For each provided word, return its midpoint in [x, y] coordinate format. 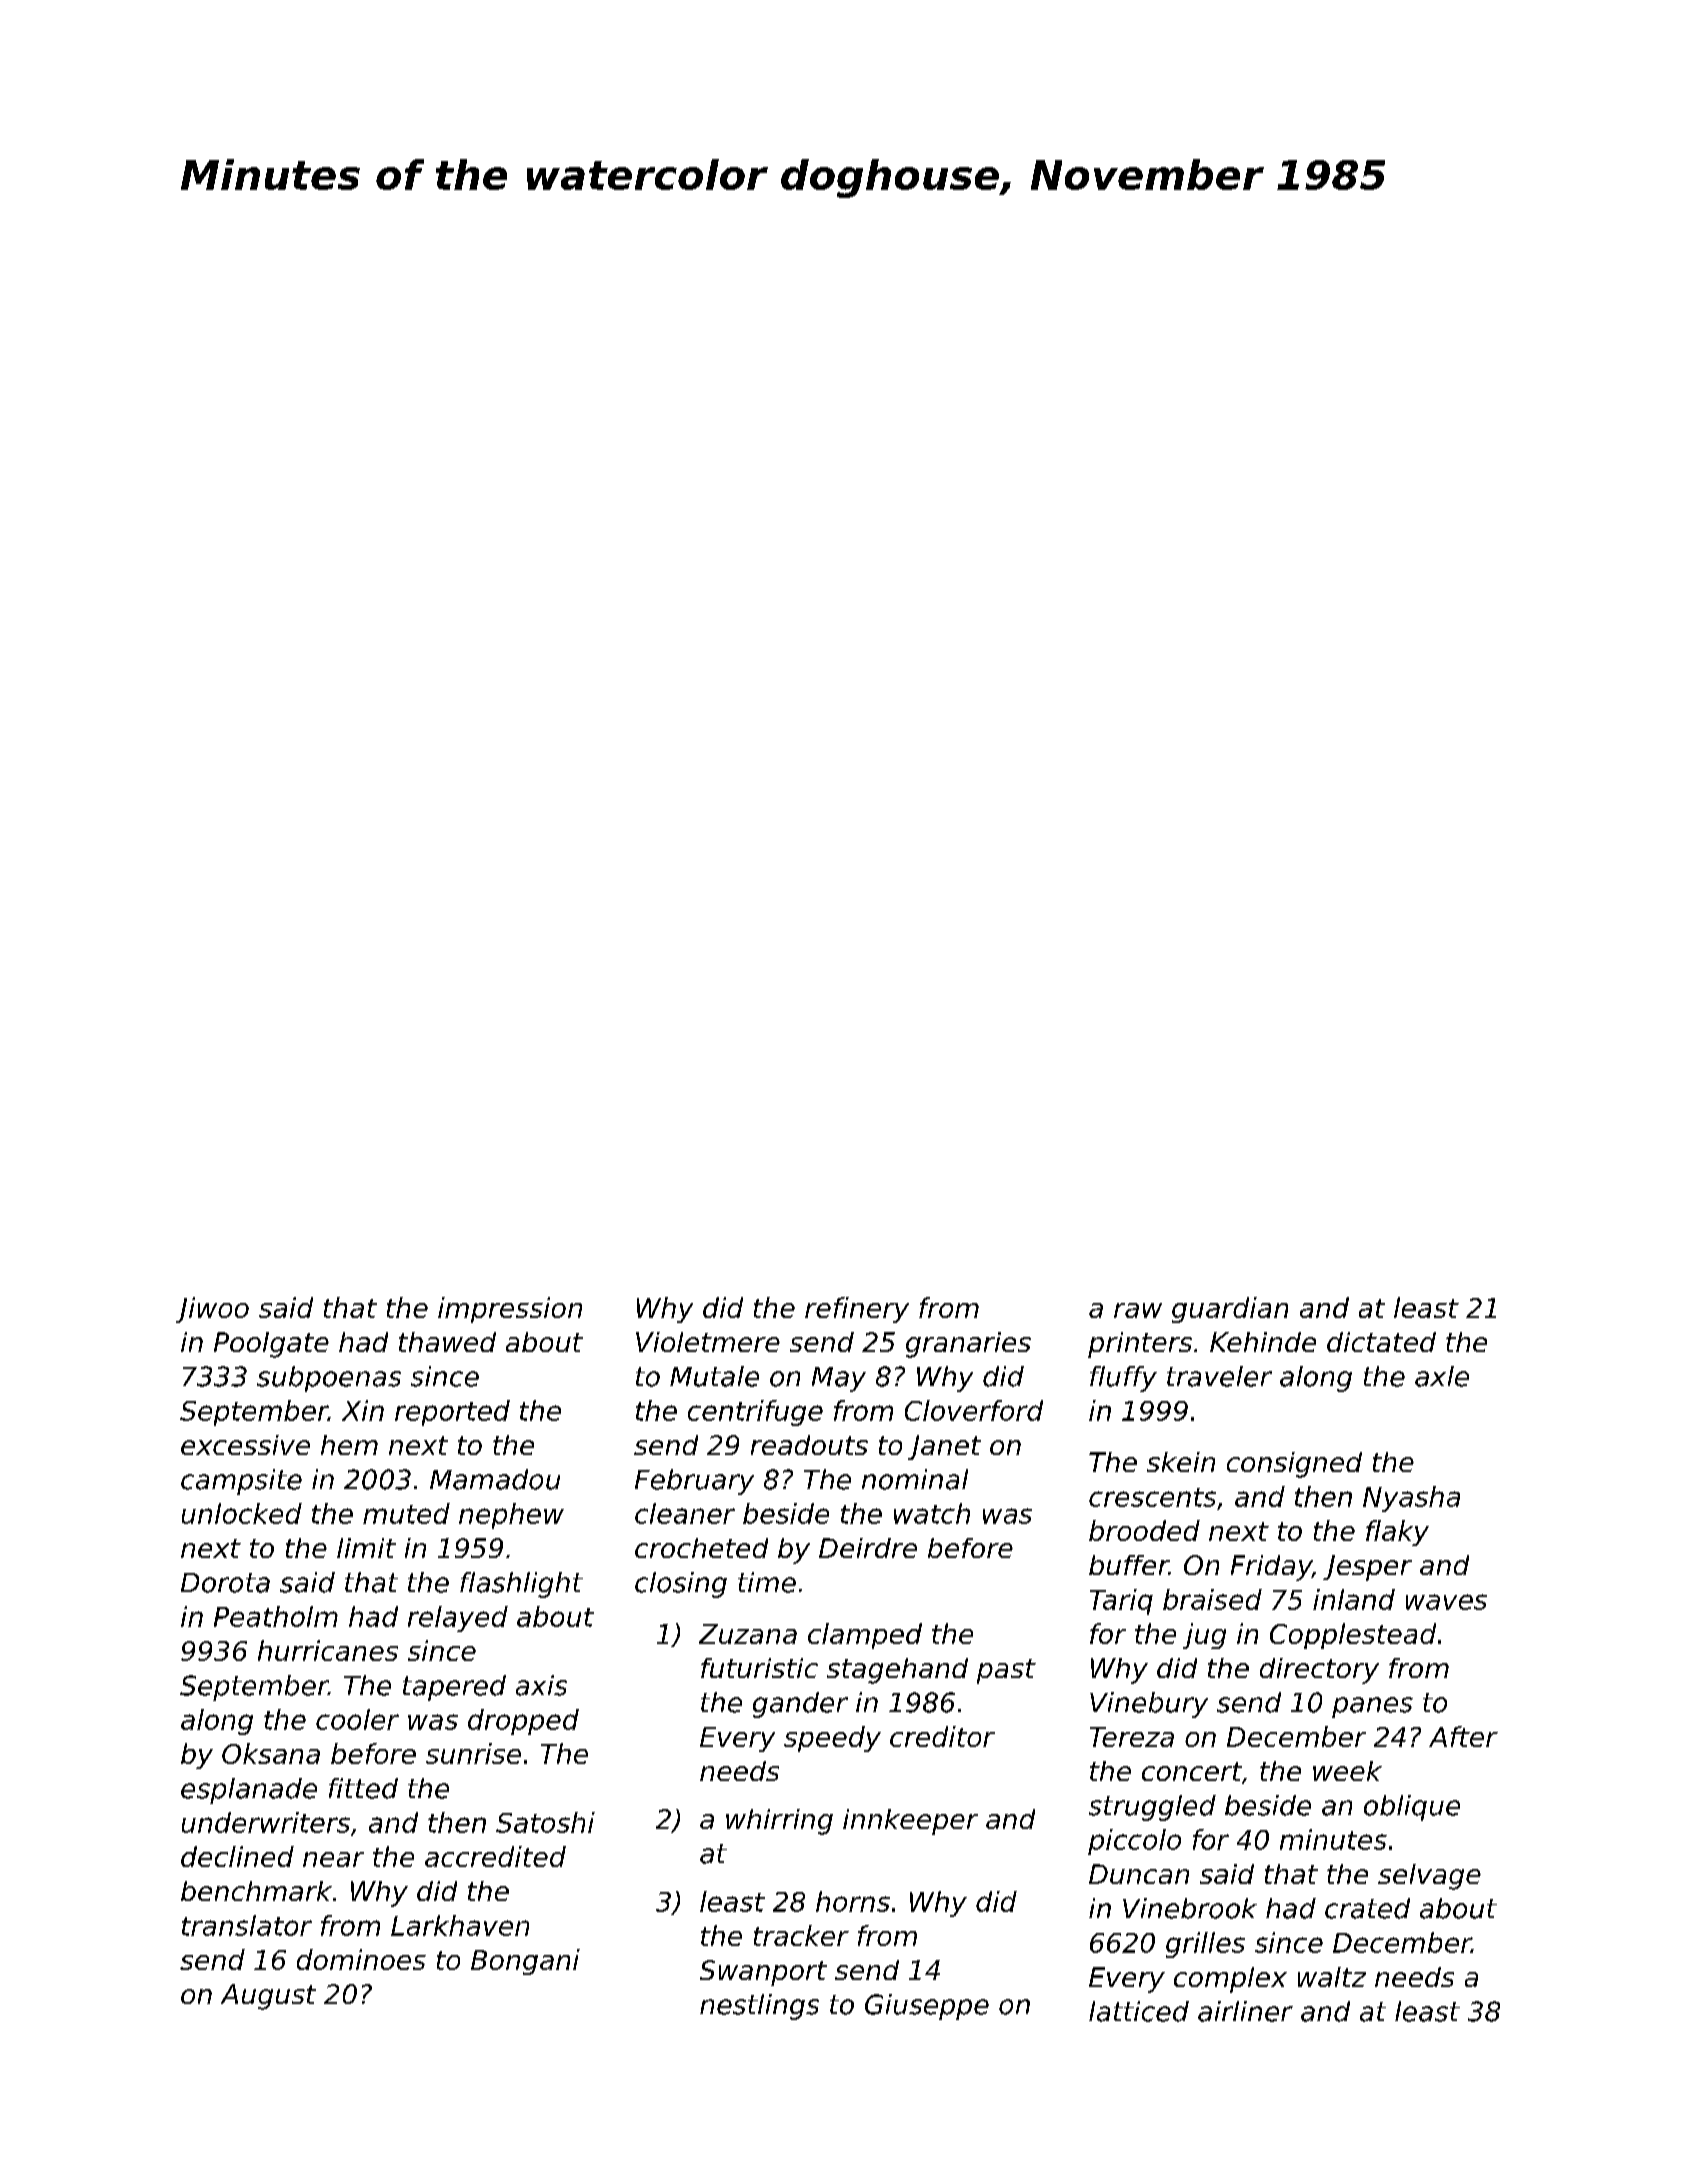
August [268, 1997]
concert [1192, 1771]
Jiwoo [212, 1310]
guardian [1230, 1310]
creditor [942, 1736]
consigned [1294, 1465]
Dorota [225, 1583]
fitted [363, 1788]
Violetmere [708, 1342]
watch [932, 1513]
